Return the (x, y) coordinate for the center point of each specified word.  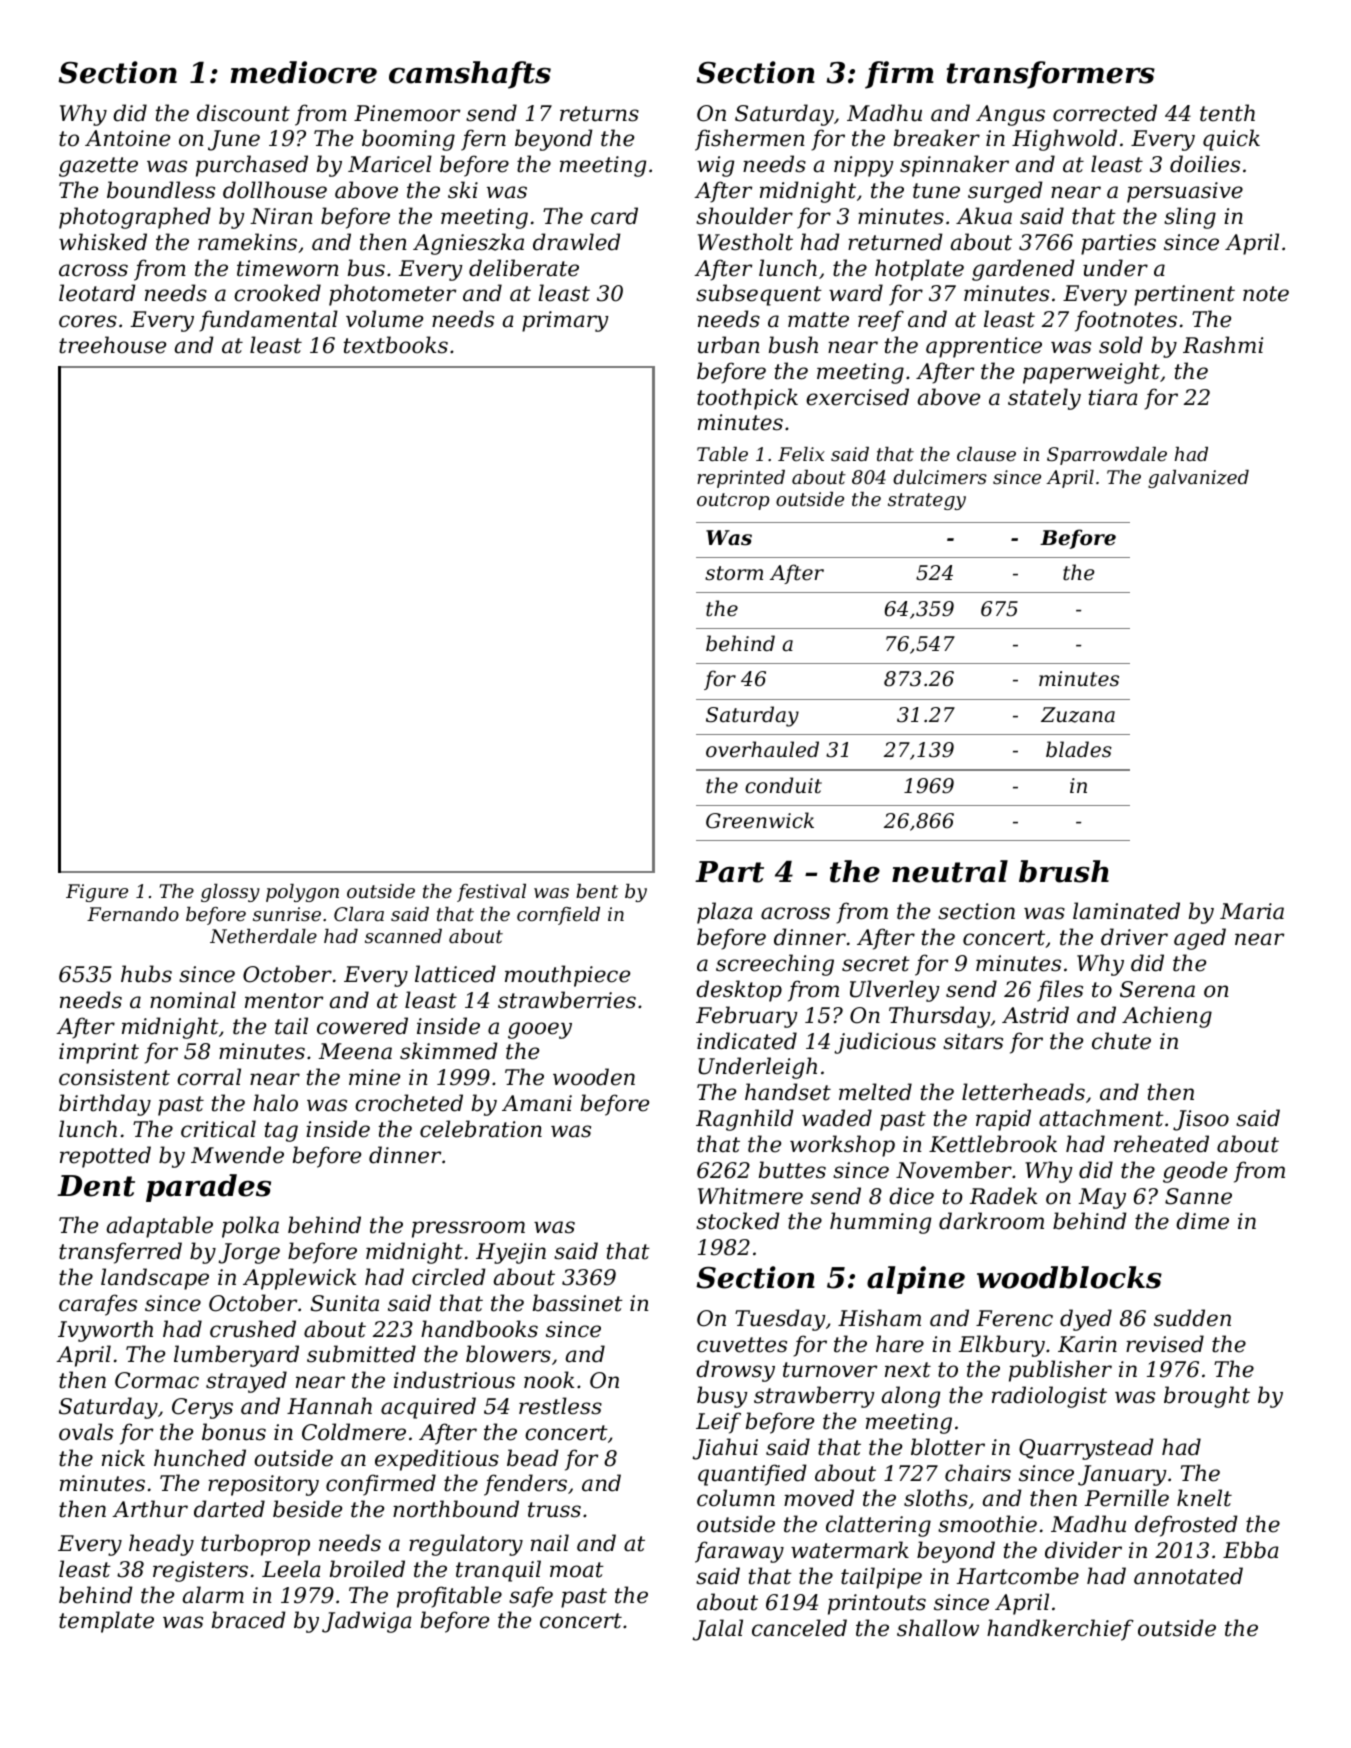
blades (1079, 749)
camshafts (470, 75)
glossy (230, 893)
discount (243, 113)
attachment (1101, 1118)
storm (734, 573)
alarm (213, 1595)
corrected (1105, 113)
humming (880, 1223)
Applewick (299, 1279)
